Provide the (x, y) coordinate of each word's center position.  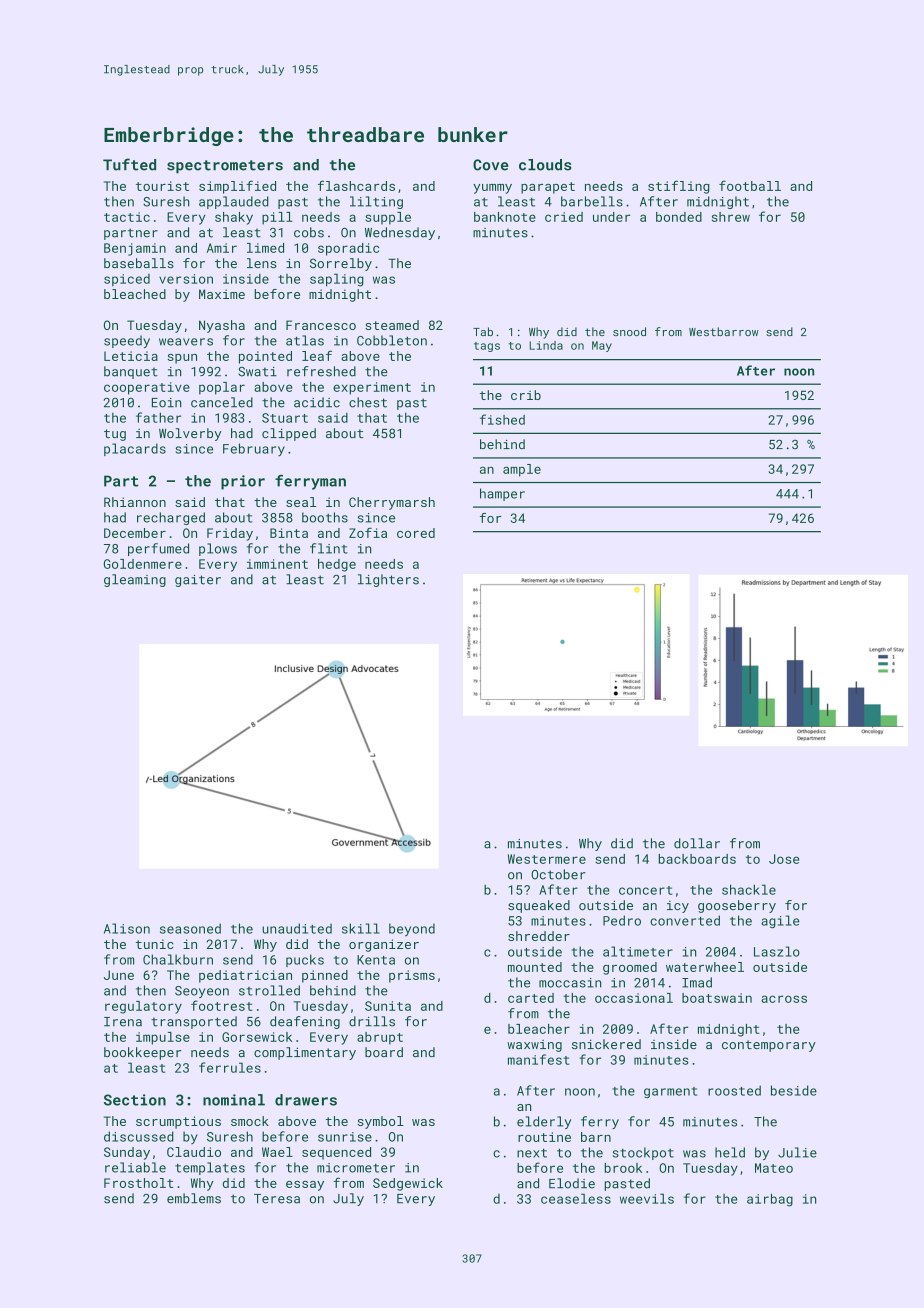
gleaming (135, 580)
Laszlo (777, 951)
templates (210, 1168)
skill (361, 928)
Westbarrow (724, 331)
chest (368, 402)
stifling (679, 187)
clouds (545, 165)
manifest (538, 1059)
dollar (697, 843)
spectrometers (225, 167)
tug (115, 435)
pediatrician (245, 976)
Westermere (547, 859)
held (730, 1152)
